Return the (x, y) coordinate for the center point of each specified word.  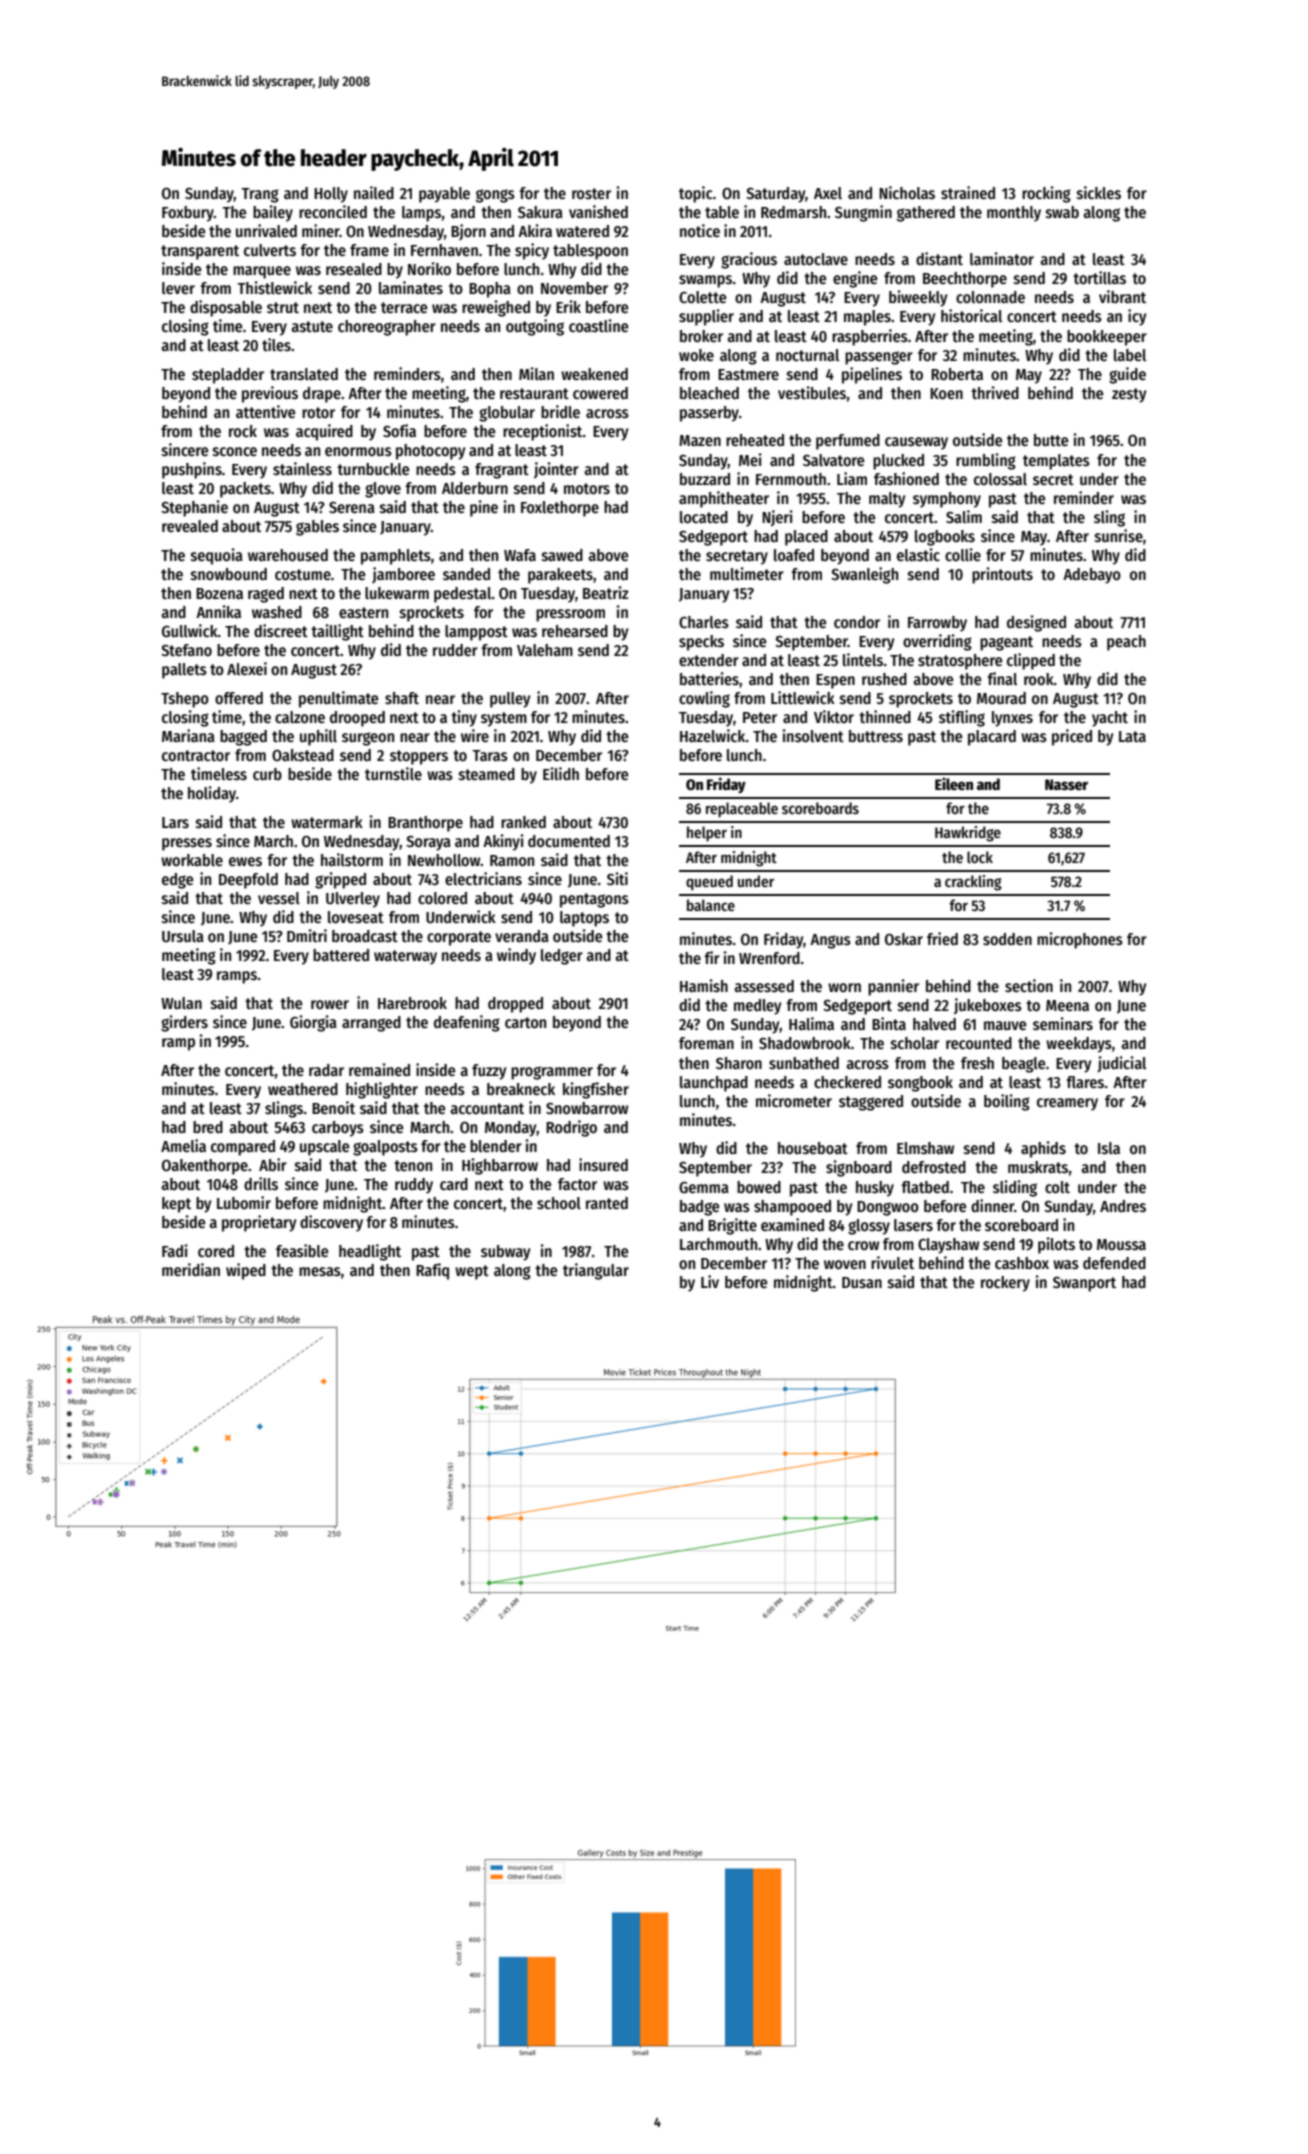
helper (707, 834)
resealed (354, 269)
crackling (973, 883)
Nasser (1066, 784)
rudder (455, 650)
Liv (710, 1281)
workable (192, 860)
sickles (1099, 193)
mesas (320, 1271)
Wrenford (769, 958)
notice (700, 230)
